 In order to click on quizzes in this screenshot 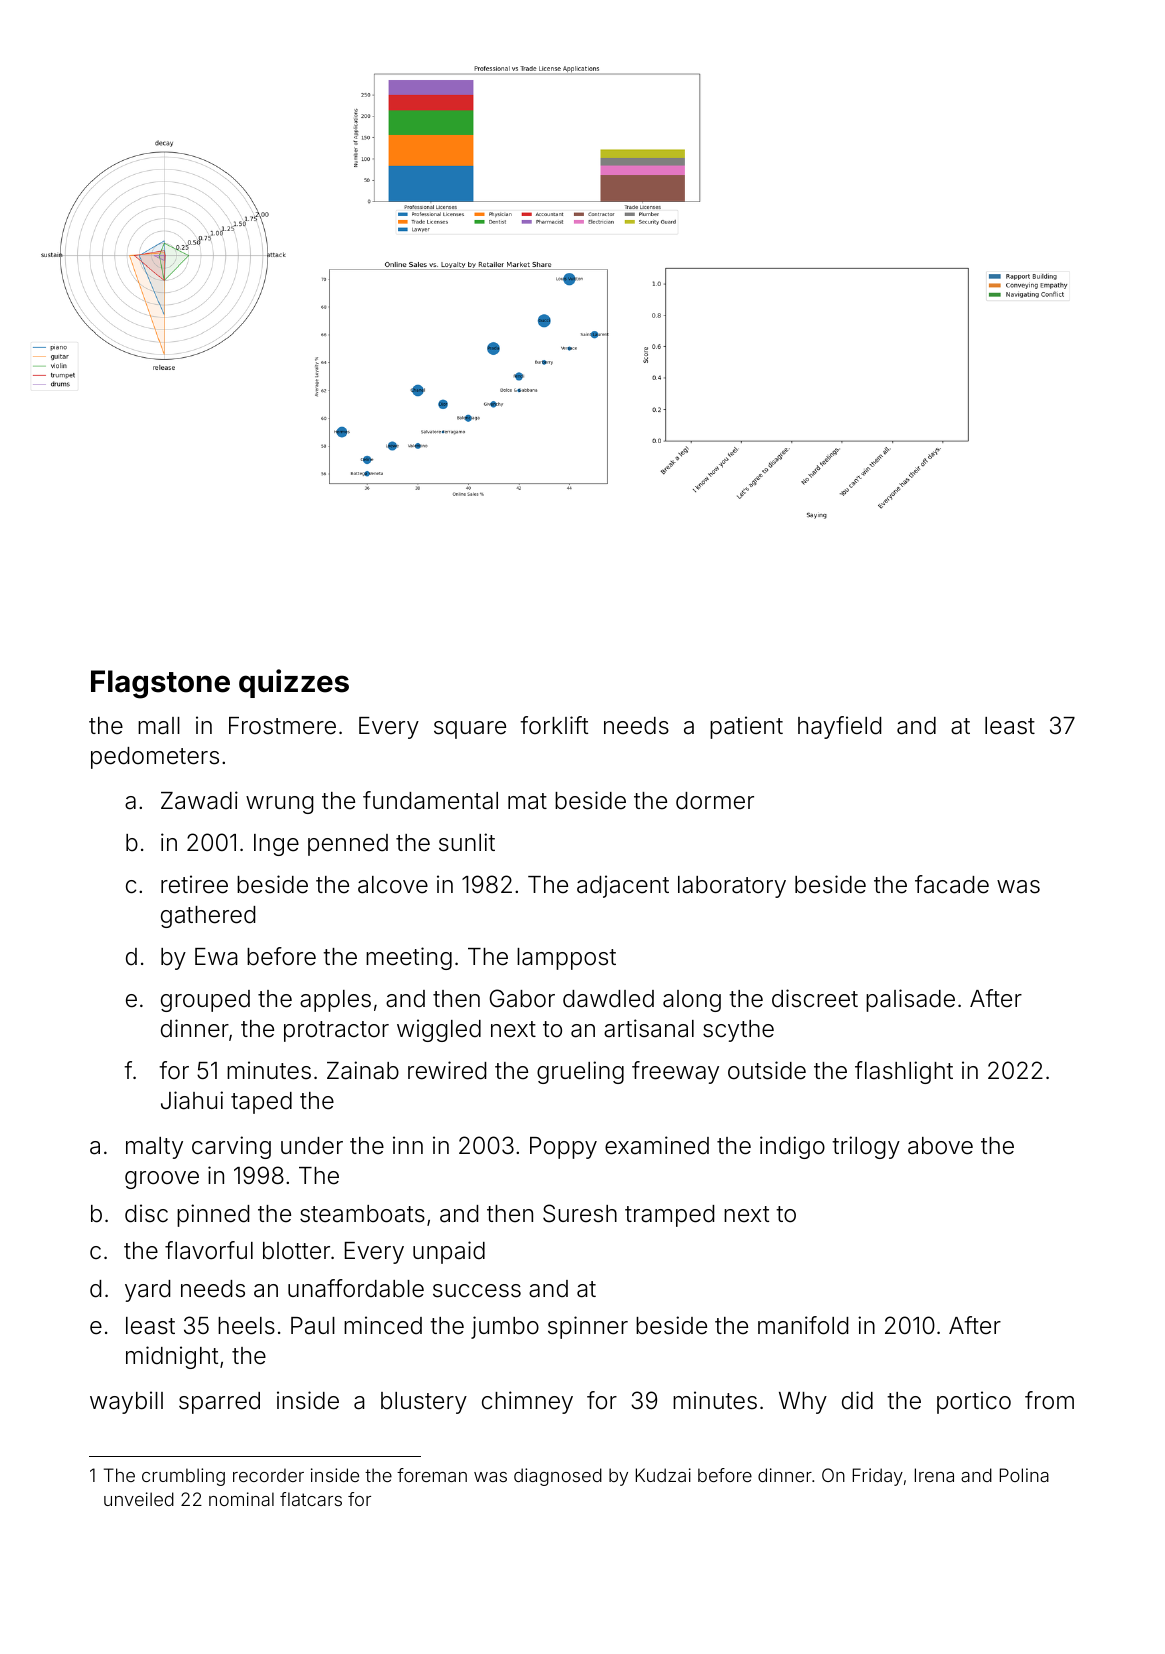, I will do `click(294, 683)`.
